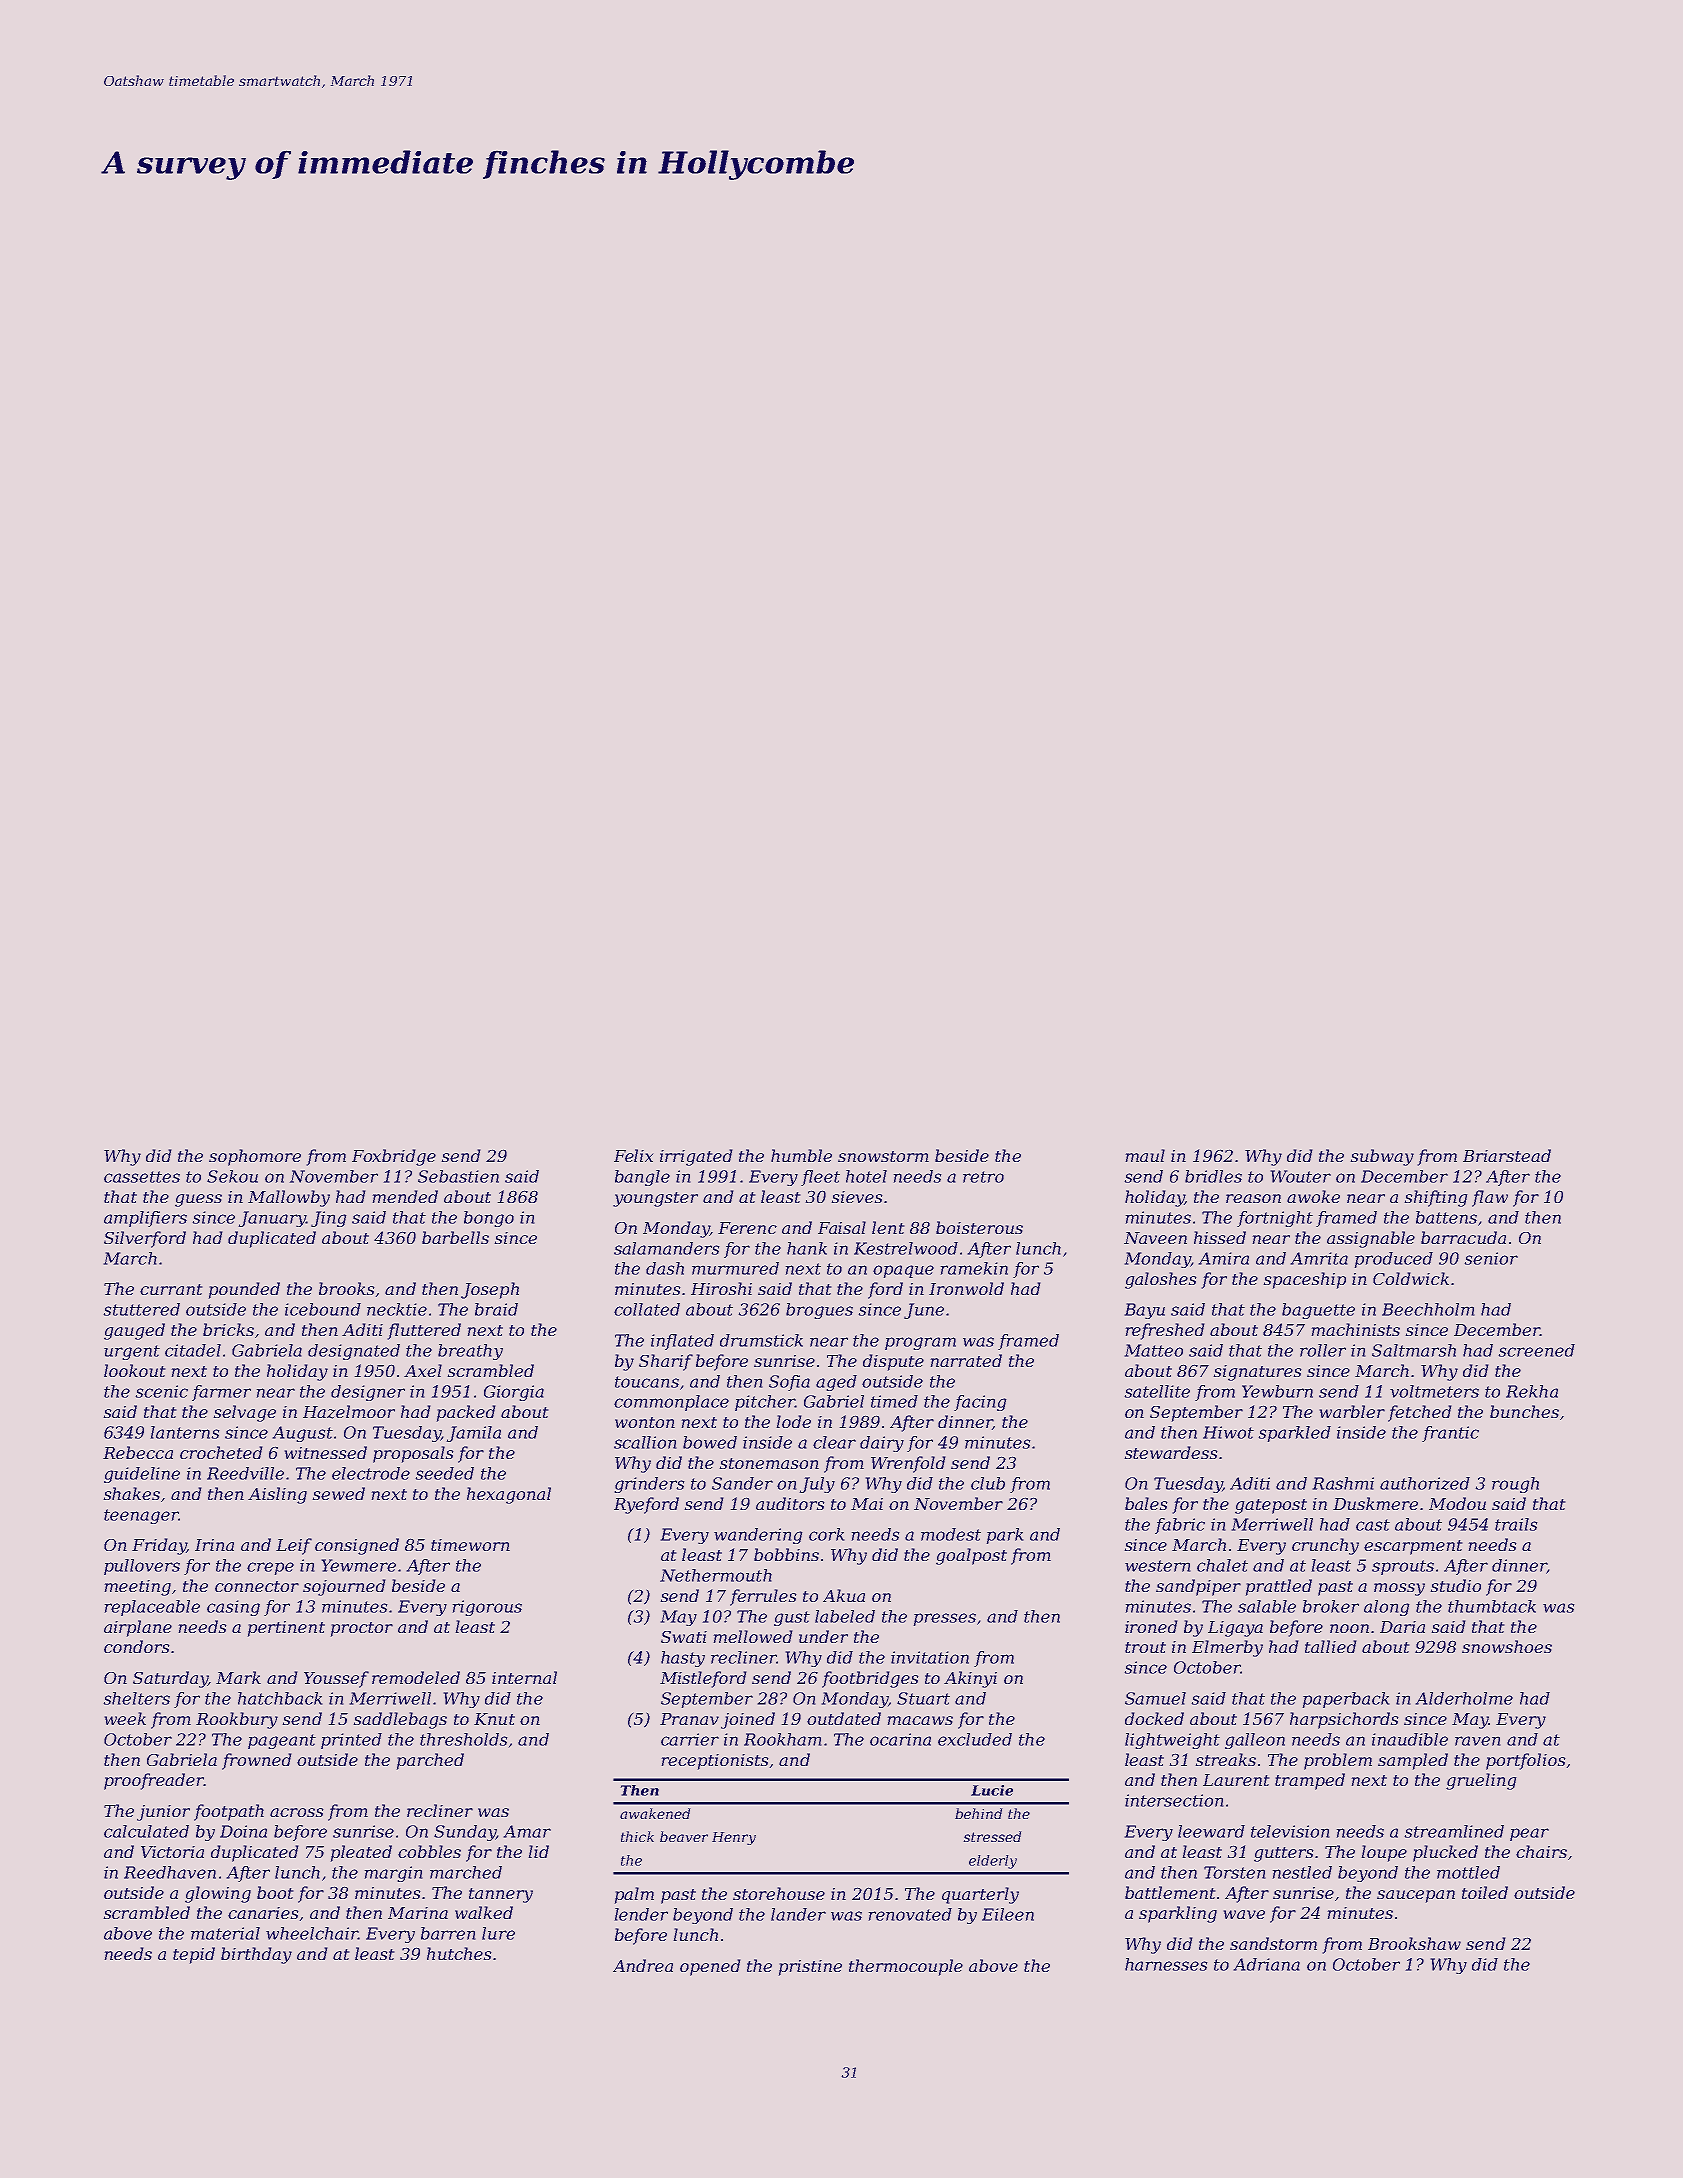 This image has width=1683, height=2178. What do you see at coordinates (170, 1872) in the image?
I see `Reedhaven` at bounding box center [170, 1872].
